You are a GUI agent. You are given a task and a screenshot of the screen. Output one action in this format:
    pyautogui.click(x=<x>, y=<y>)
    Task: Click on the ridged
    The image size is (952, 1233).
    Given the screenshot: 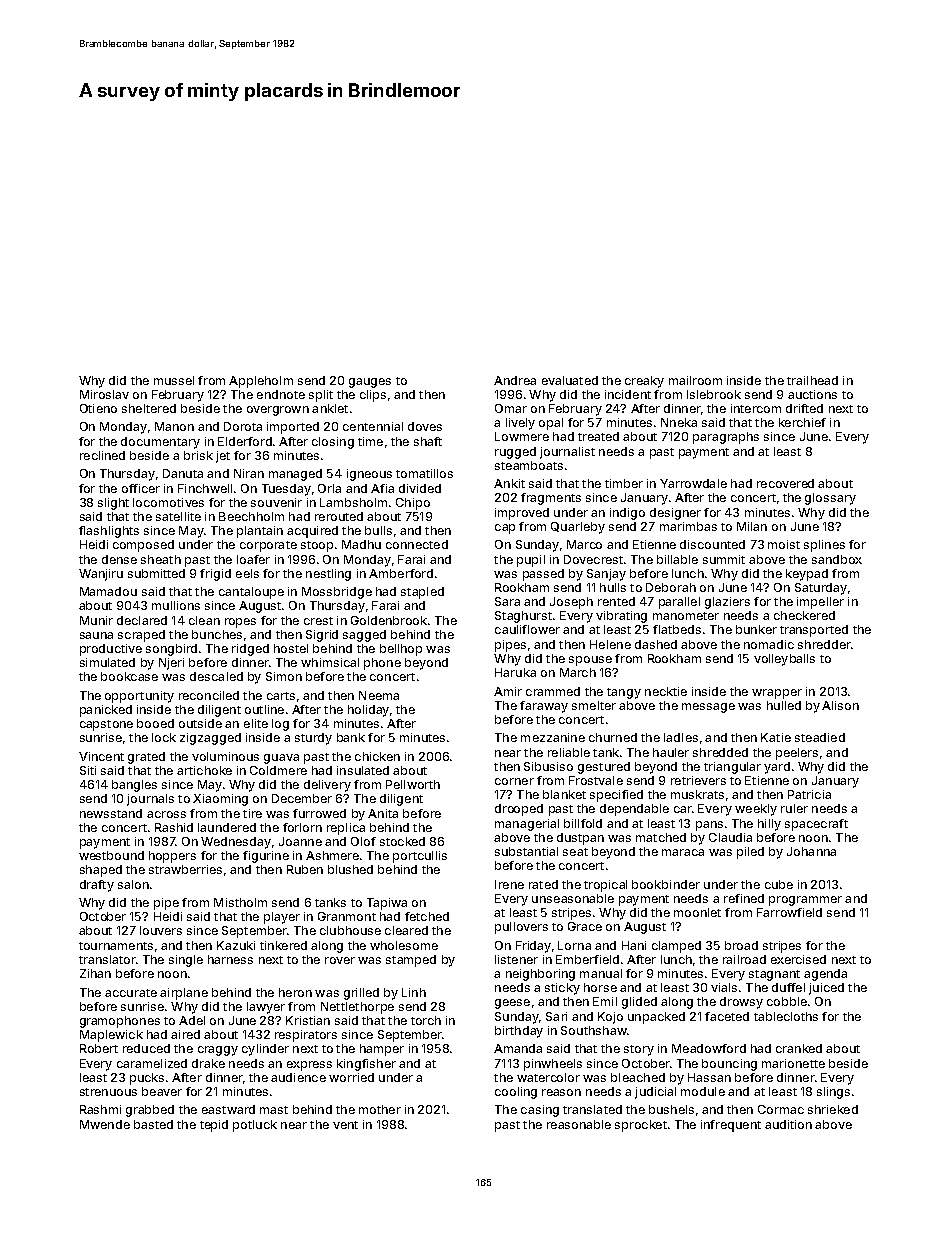 What is the action you would take?
    pyautogui.click(x=250, y=650)
